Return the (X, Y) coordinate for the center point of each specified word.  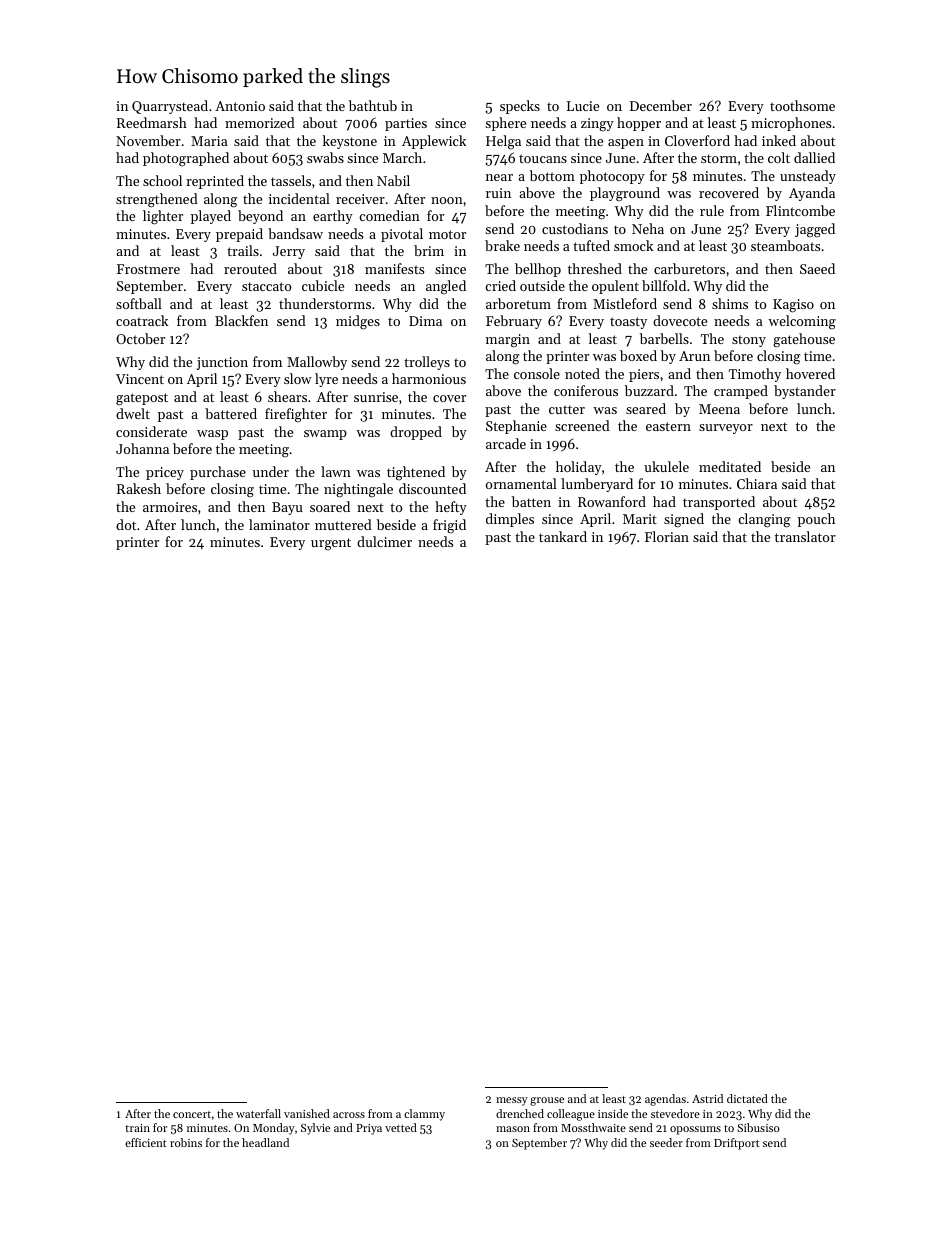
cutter (567, 409)
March (402, 157)
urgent (331, 544)
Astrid (707, 1098)
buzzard (649, 390)
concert (192, 1114)
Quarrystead (170, 107)
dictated (747, 1098)
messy (512, 1101)
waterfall (258, 1113)
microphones (791, 124)
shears (287, 396)
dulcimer (384, 541)
